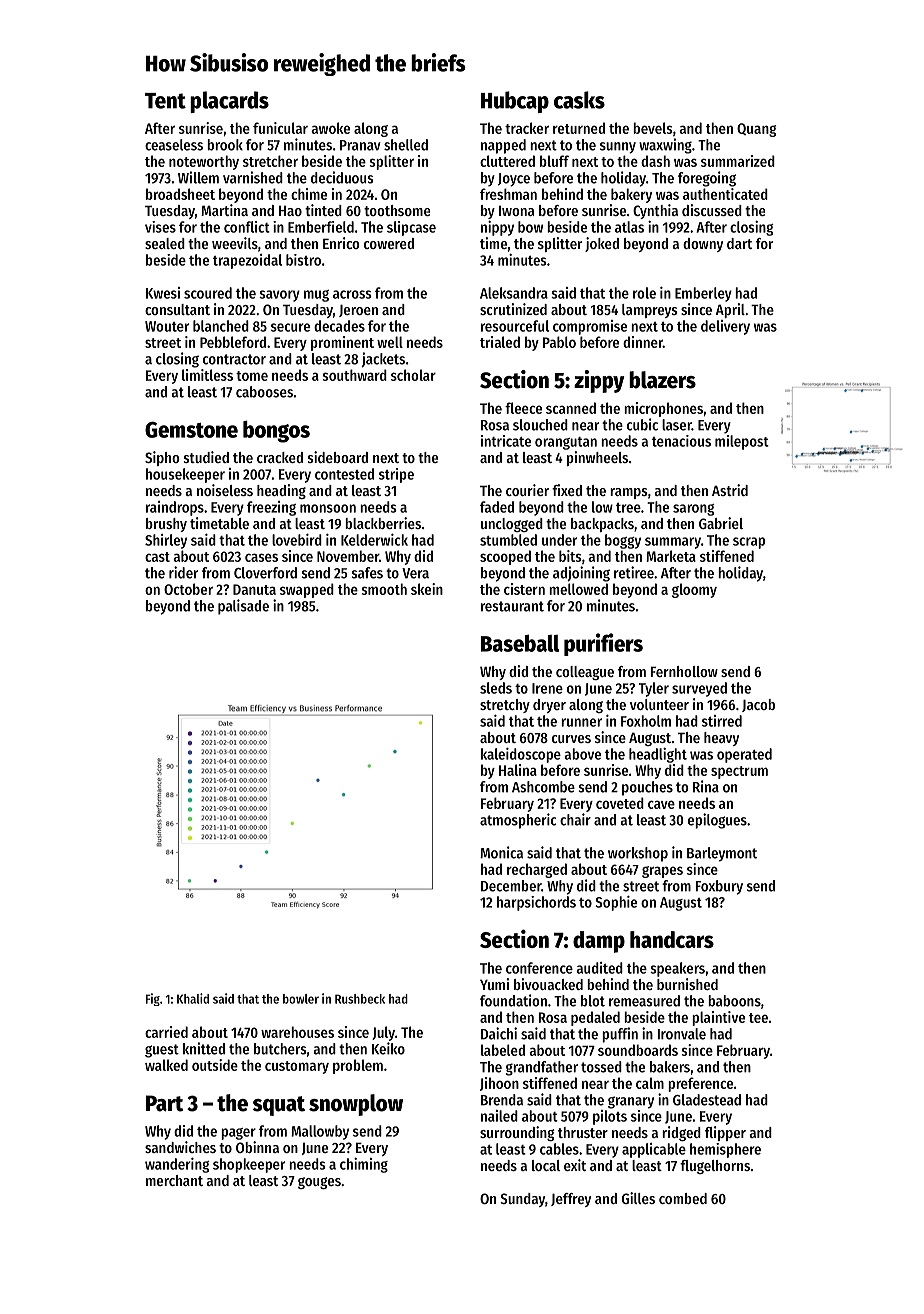  Describe the element at coordinates (756, 130) in the document. I see `Quang` at that location.
